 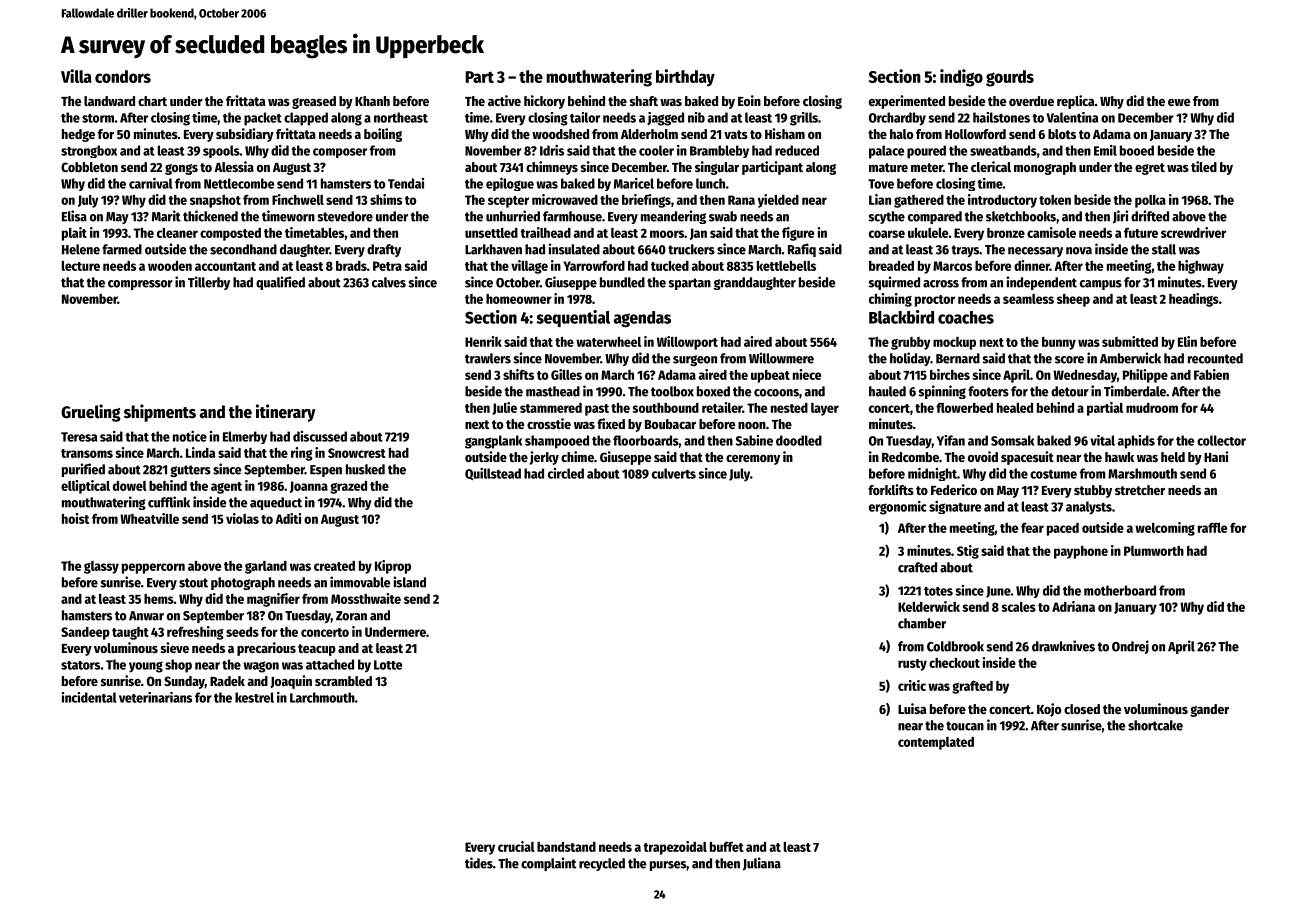 What do you see at coordinates (667, 234) in the screenshot?
I see `moors` at bounding box center [667, 234].
